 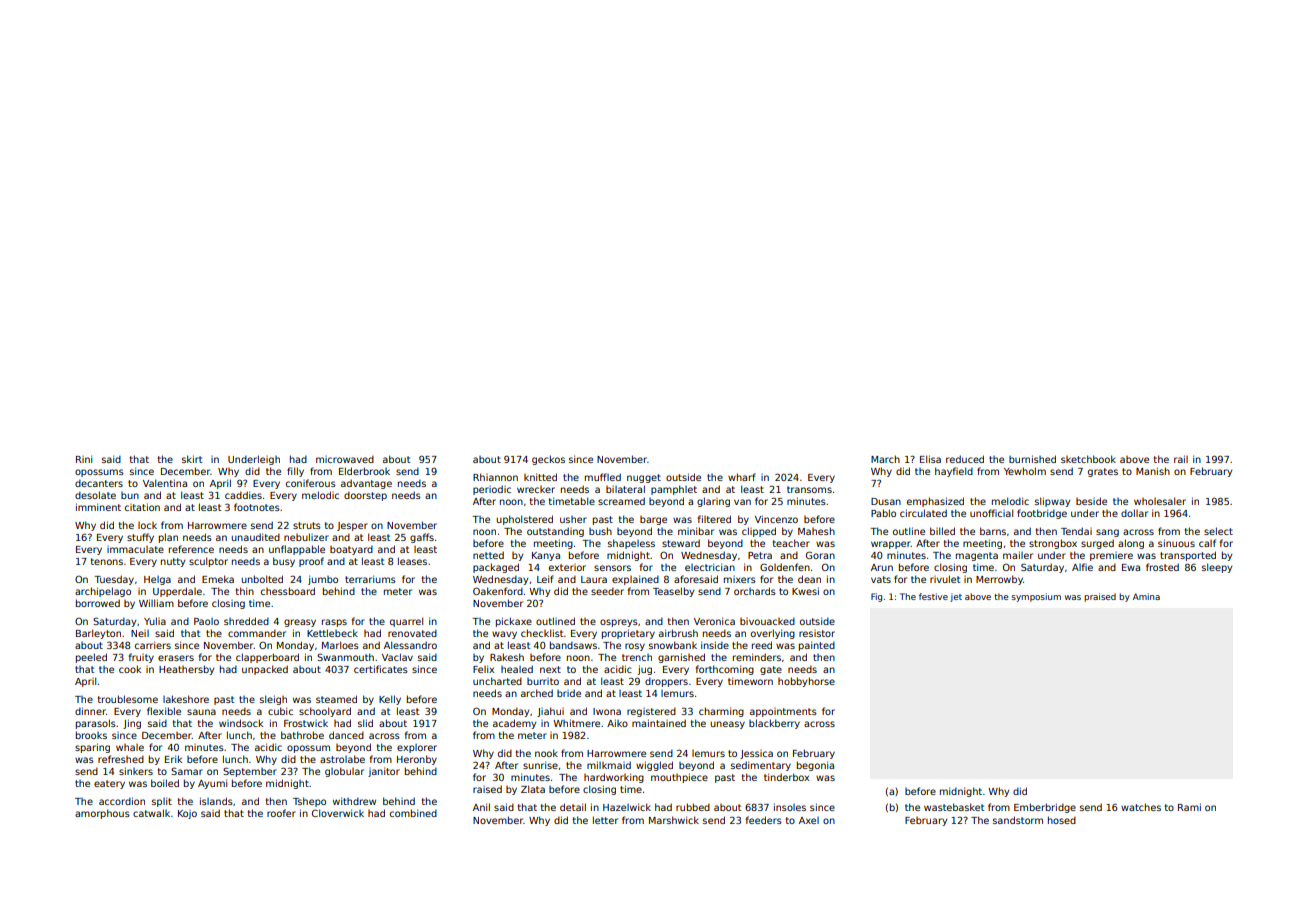 I want to click on Cloverwick, so click(x=338, y=813).
